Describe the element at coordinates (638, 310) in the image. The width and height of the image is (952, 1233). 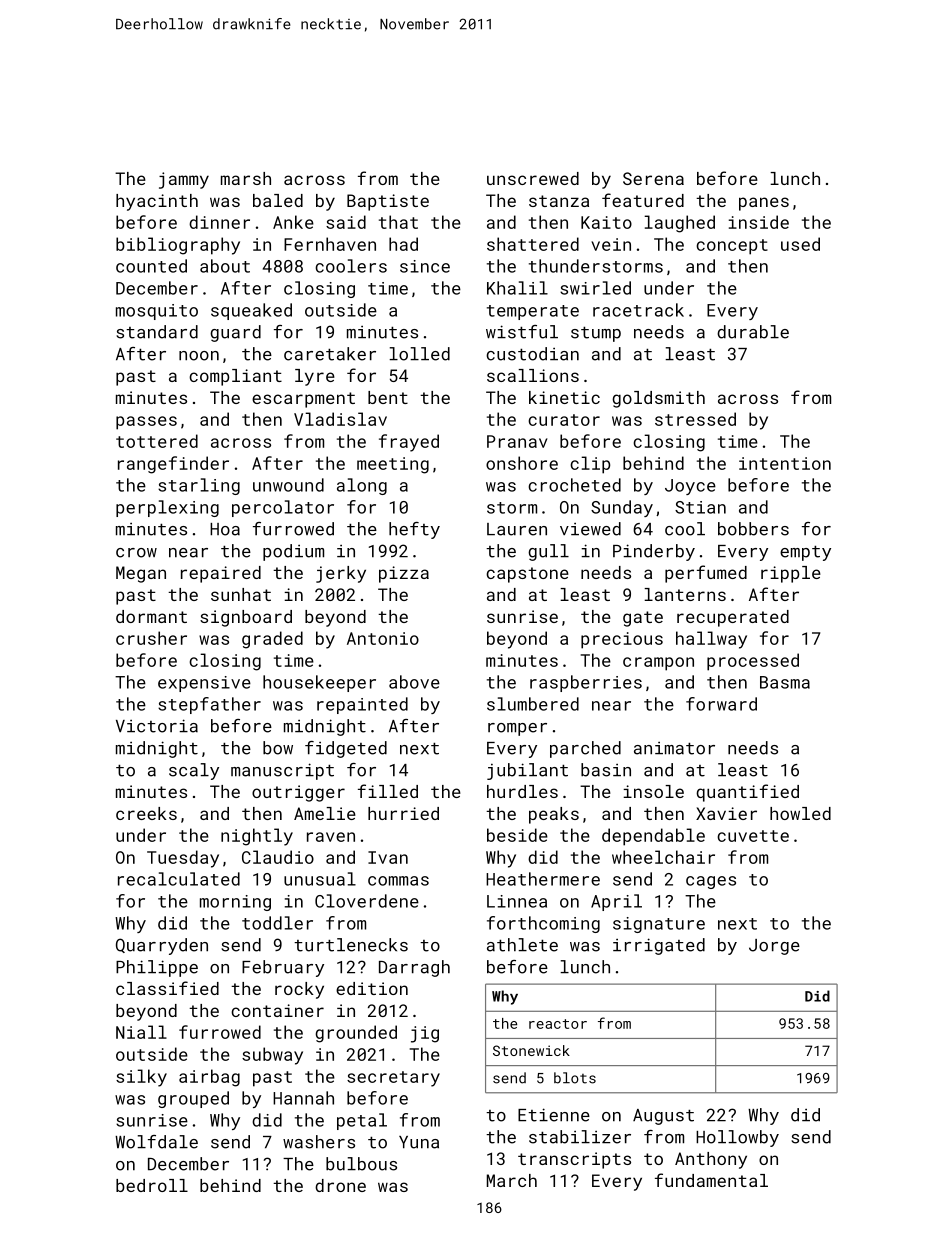
I see `racetrack` at that location.
